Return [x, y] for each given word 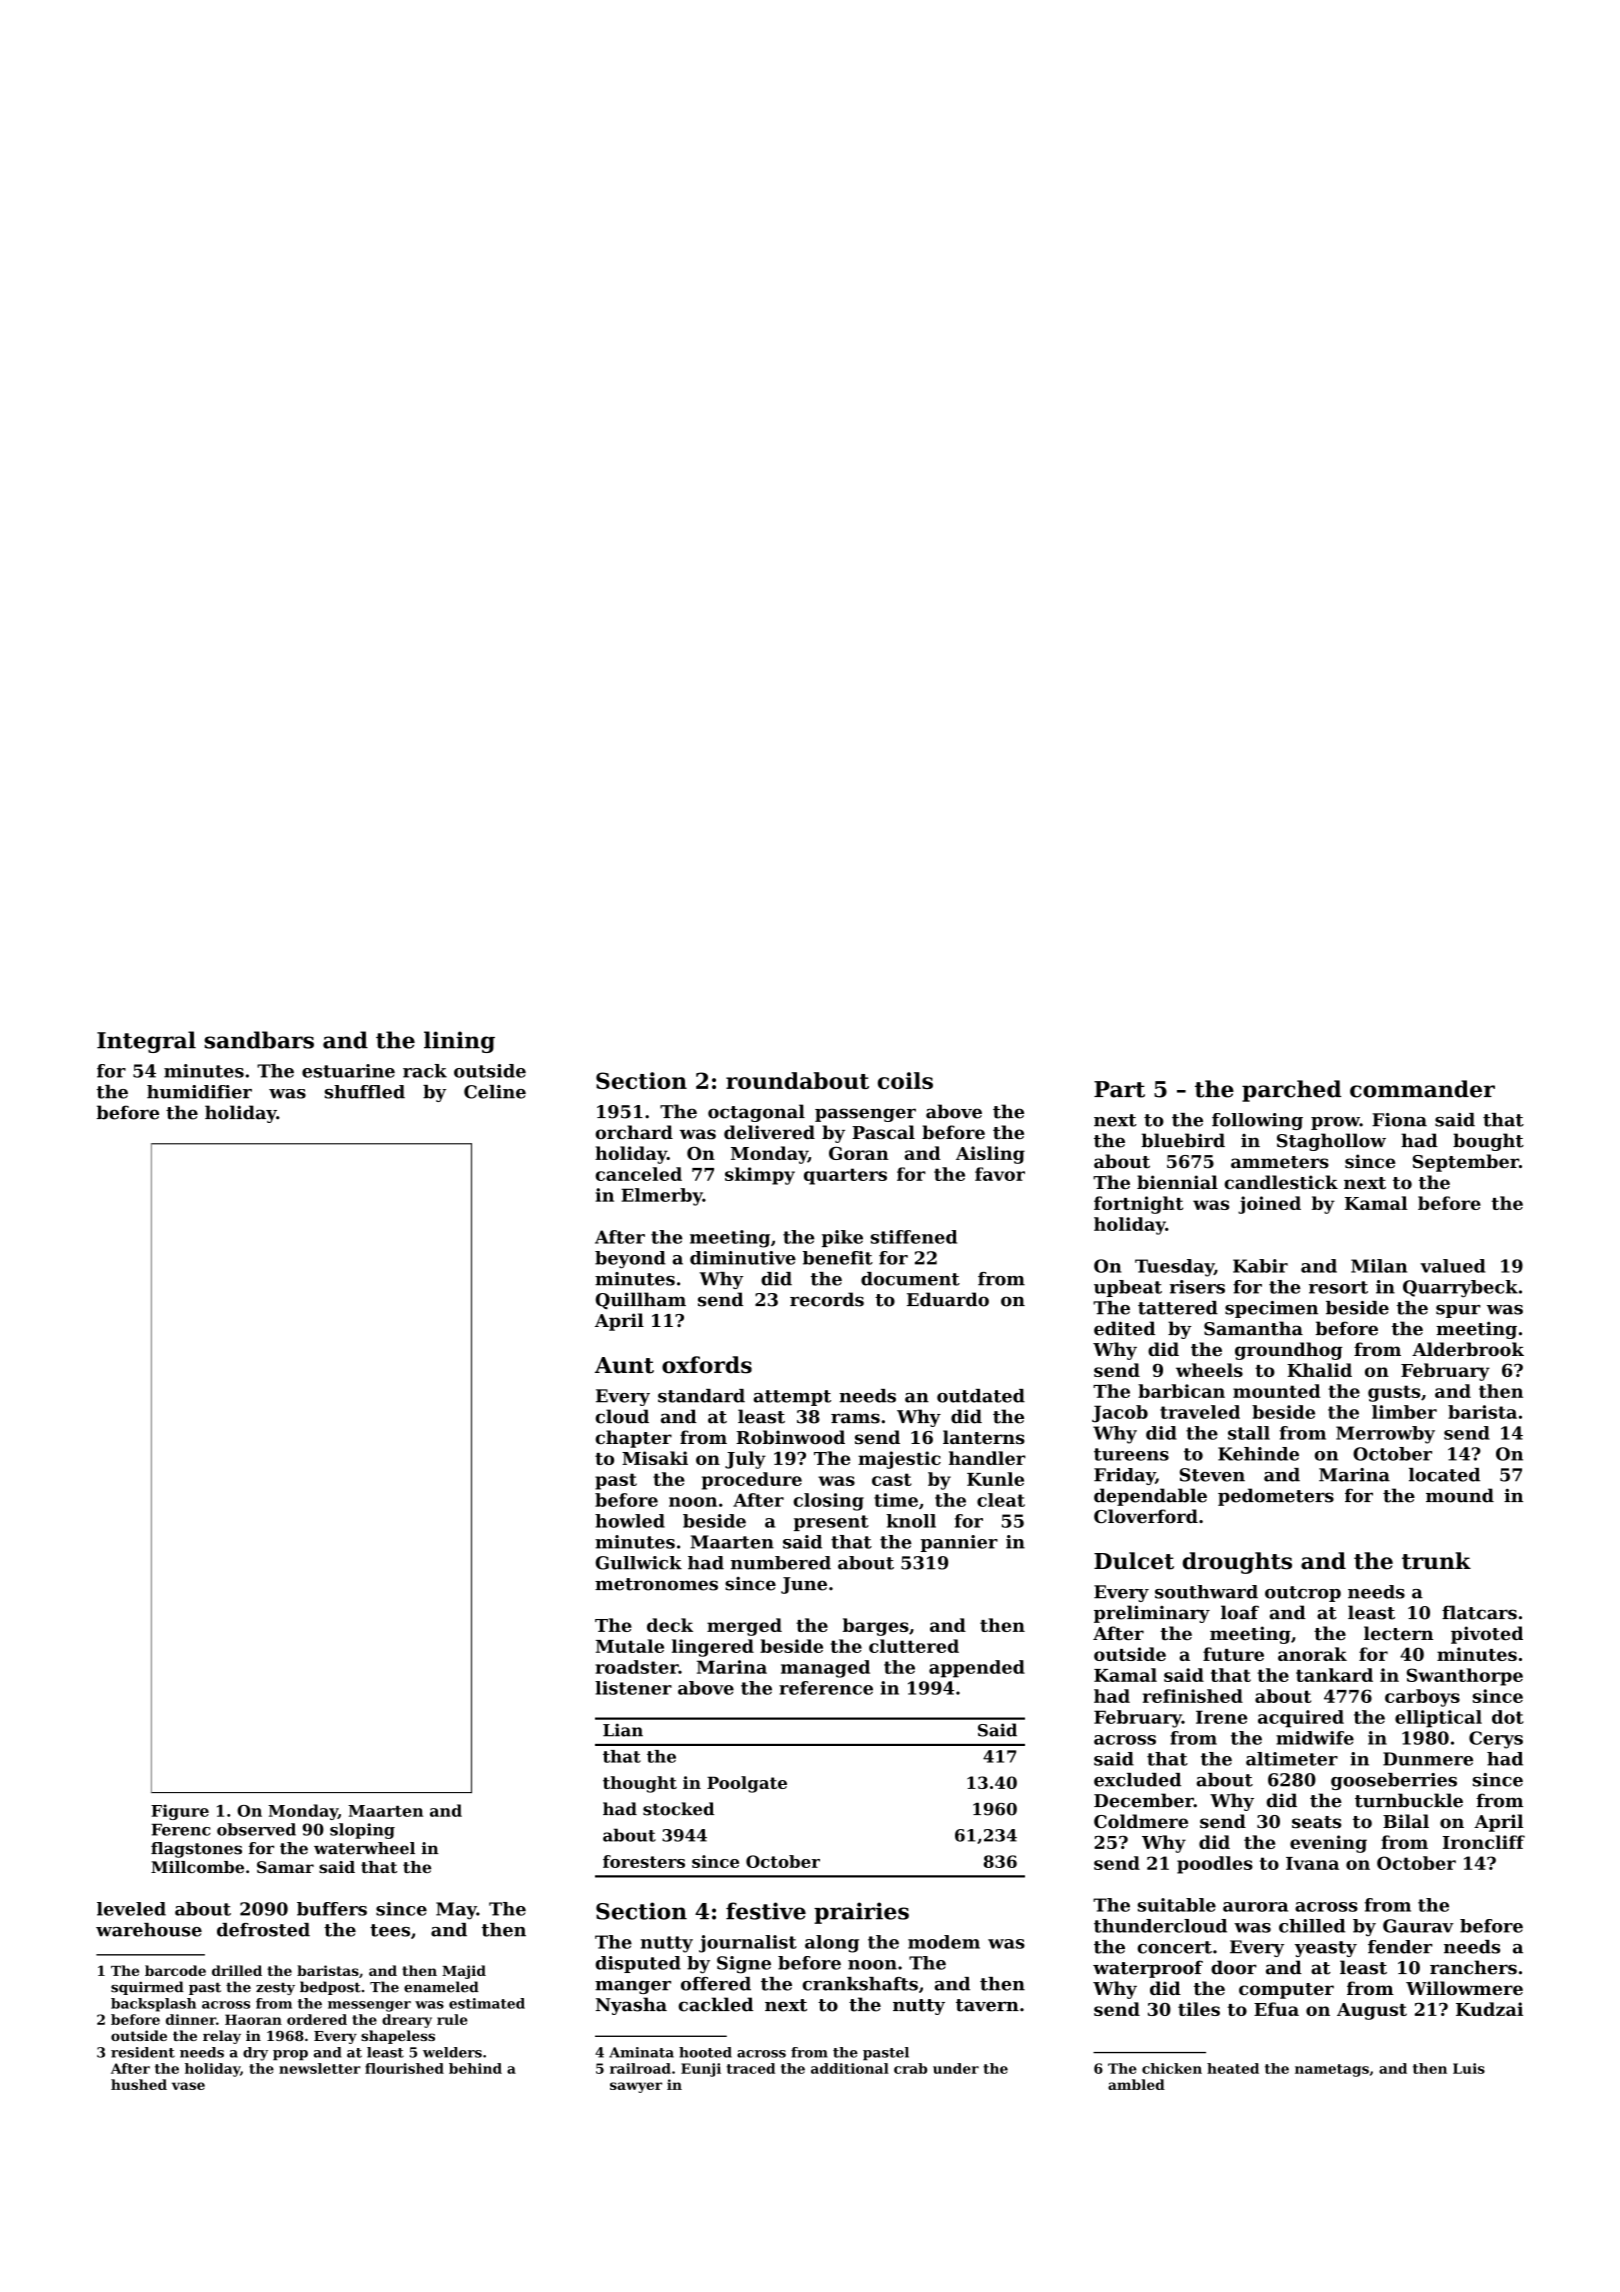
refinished [1193, 1696]
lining [459, 1042]
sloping [362, 1831]
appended [977, 1669]
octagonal [756, 1113]
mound [1460, 1495]
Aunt [624, 1365]
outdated [981, 1396]
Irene [1221, 1717]
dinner [191, 2019]
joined [1269, 1205]
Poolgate [747, 1784]
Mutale [630, 1646]
